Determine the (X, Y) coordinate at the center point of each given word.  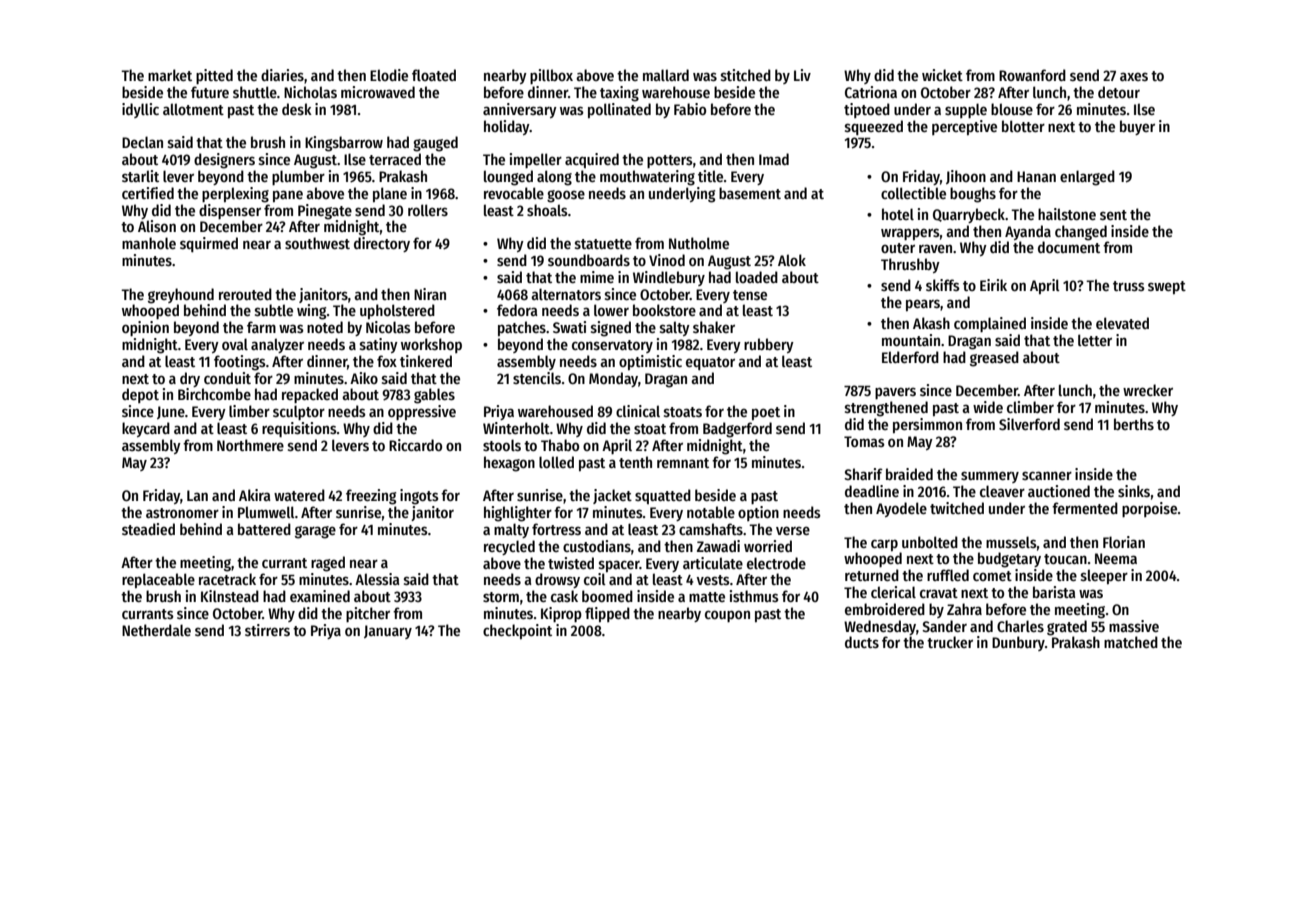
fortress (556, 529)
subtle (274, 310)
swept (1167, 287)
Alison (157, 226)
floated (434, 75)
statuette (603, 244)
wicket (942, 75)
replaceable (158, 580)
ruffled (948, 575)
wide (988, 407)
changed (1081, 233)
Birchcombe (214, 394)
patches (522, 328)
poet (766, 413)
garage (315, 532)
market (170, 75)
